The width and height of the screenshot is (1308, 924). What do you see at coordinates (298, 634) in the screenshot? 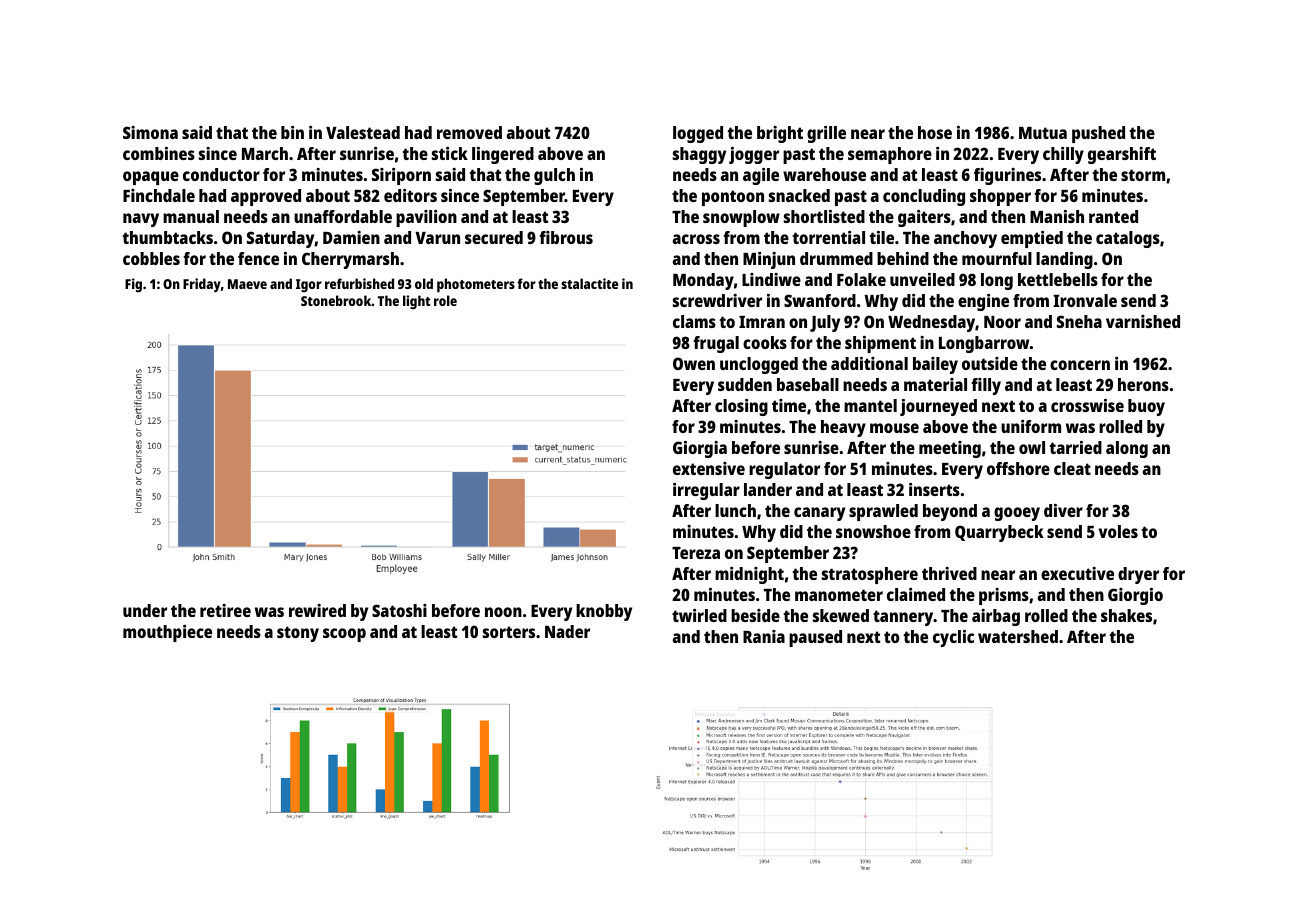
I see `stony` at bounding box center [298, 634].
